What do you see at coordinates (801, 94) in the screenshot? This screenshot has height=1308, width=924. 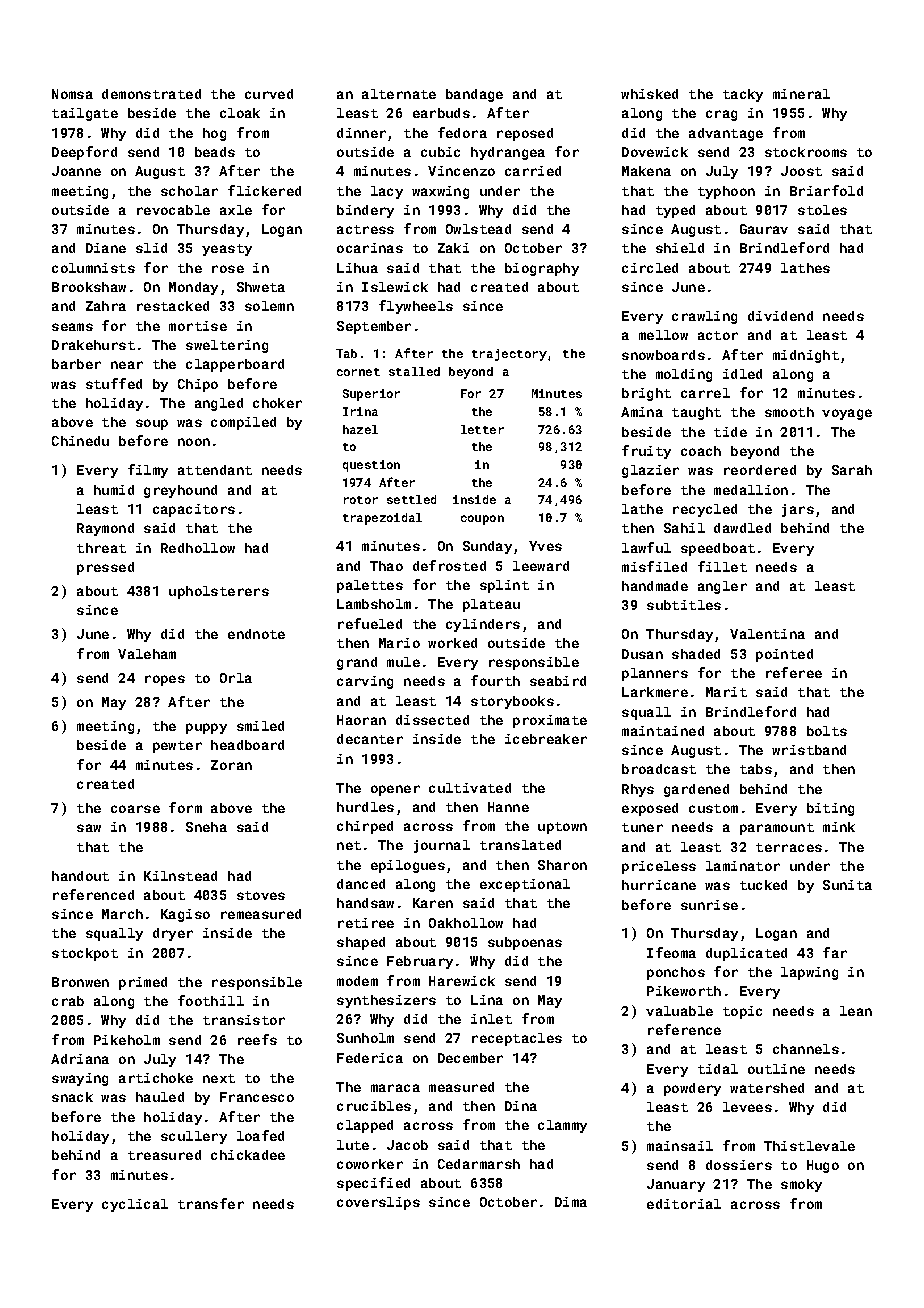 I see `mineral` at bounding box center [801, 94].
